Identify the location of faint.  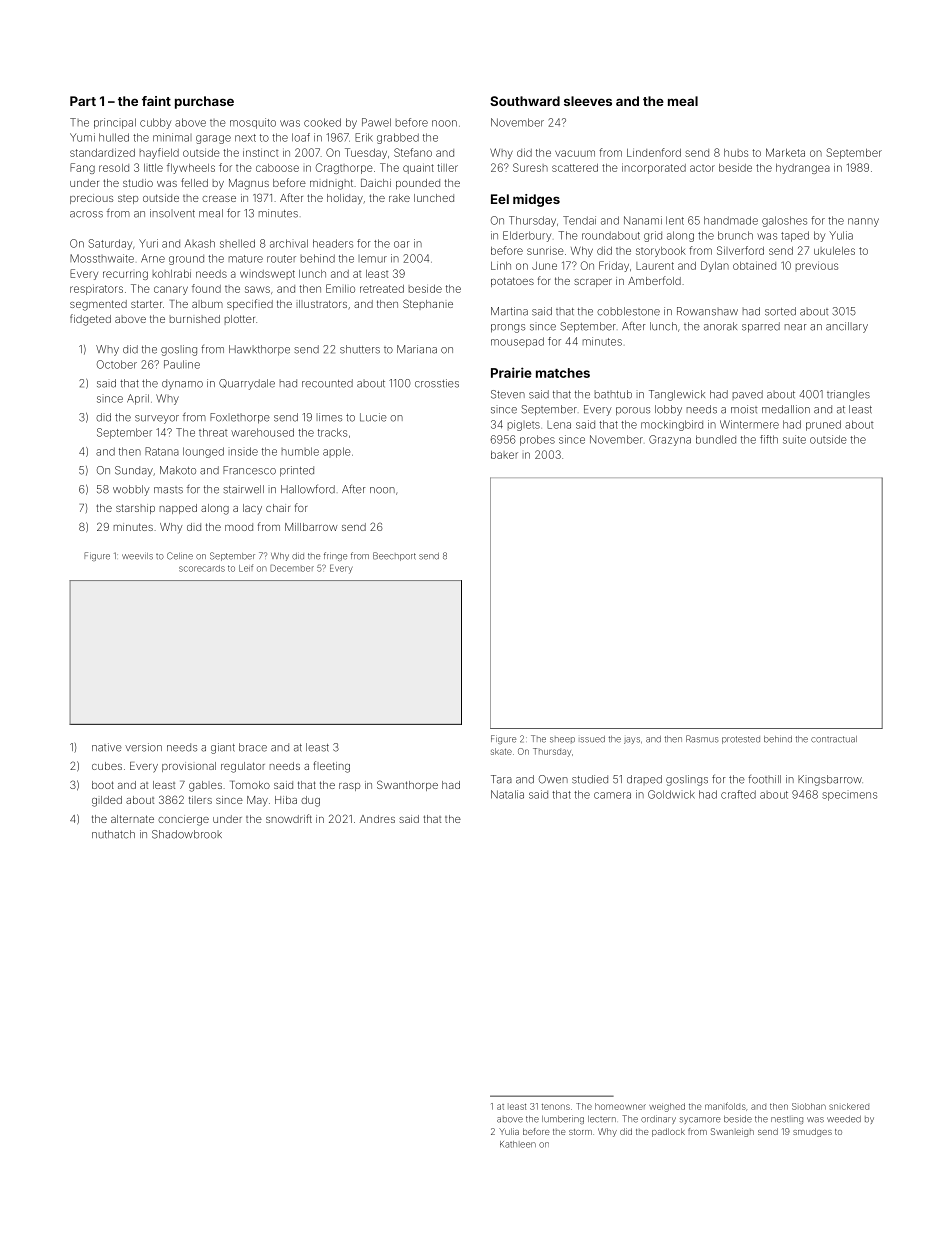
(156, 101).
